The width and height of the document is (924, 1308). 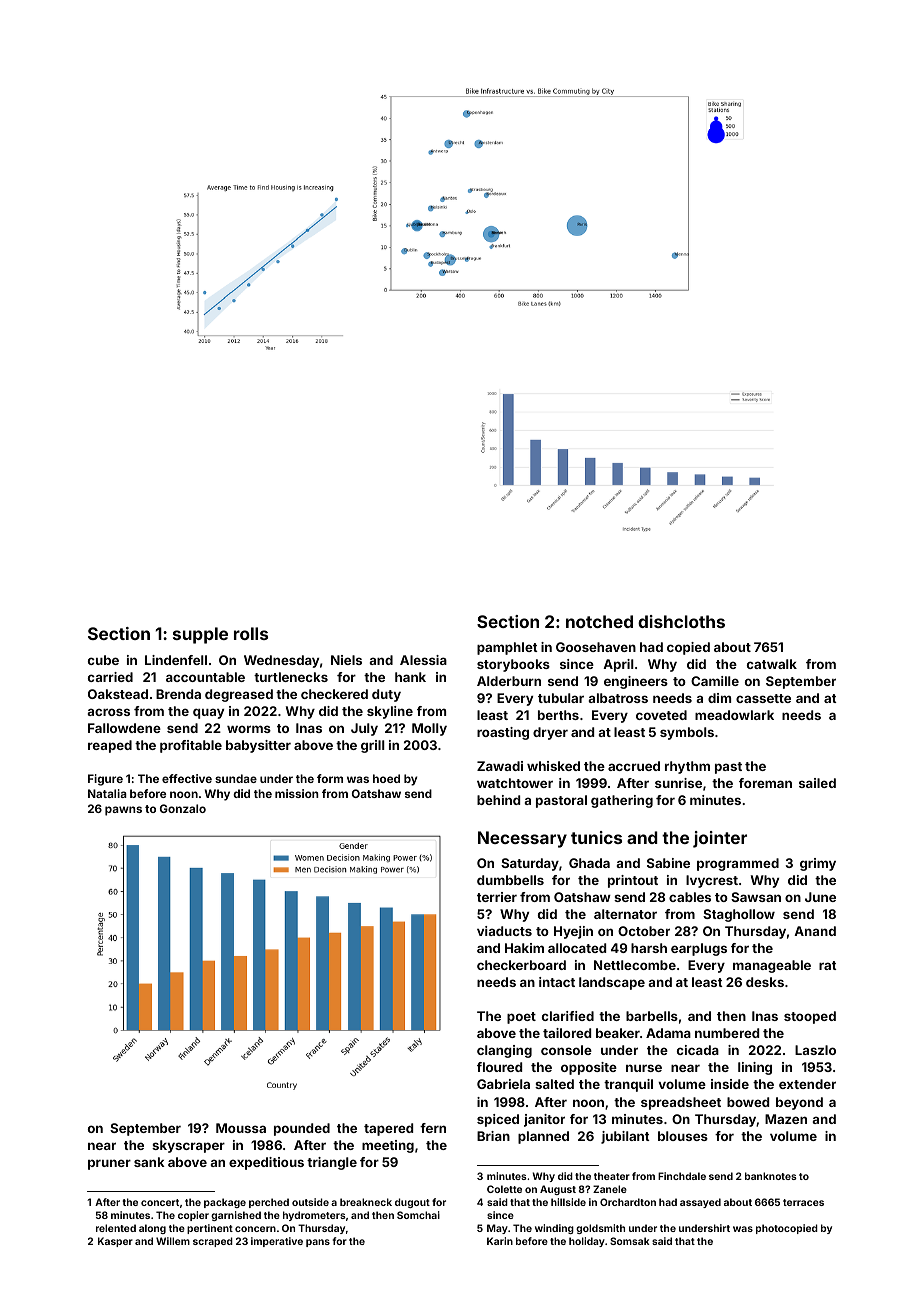 What do you see at coordinates (521, 1018) in the document?
I see `poet` at bounding box center [521, 1018].
